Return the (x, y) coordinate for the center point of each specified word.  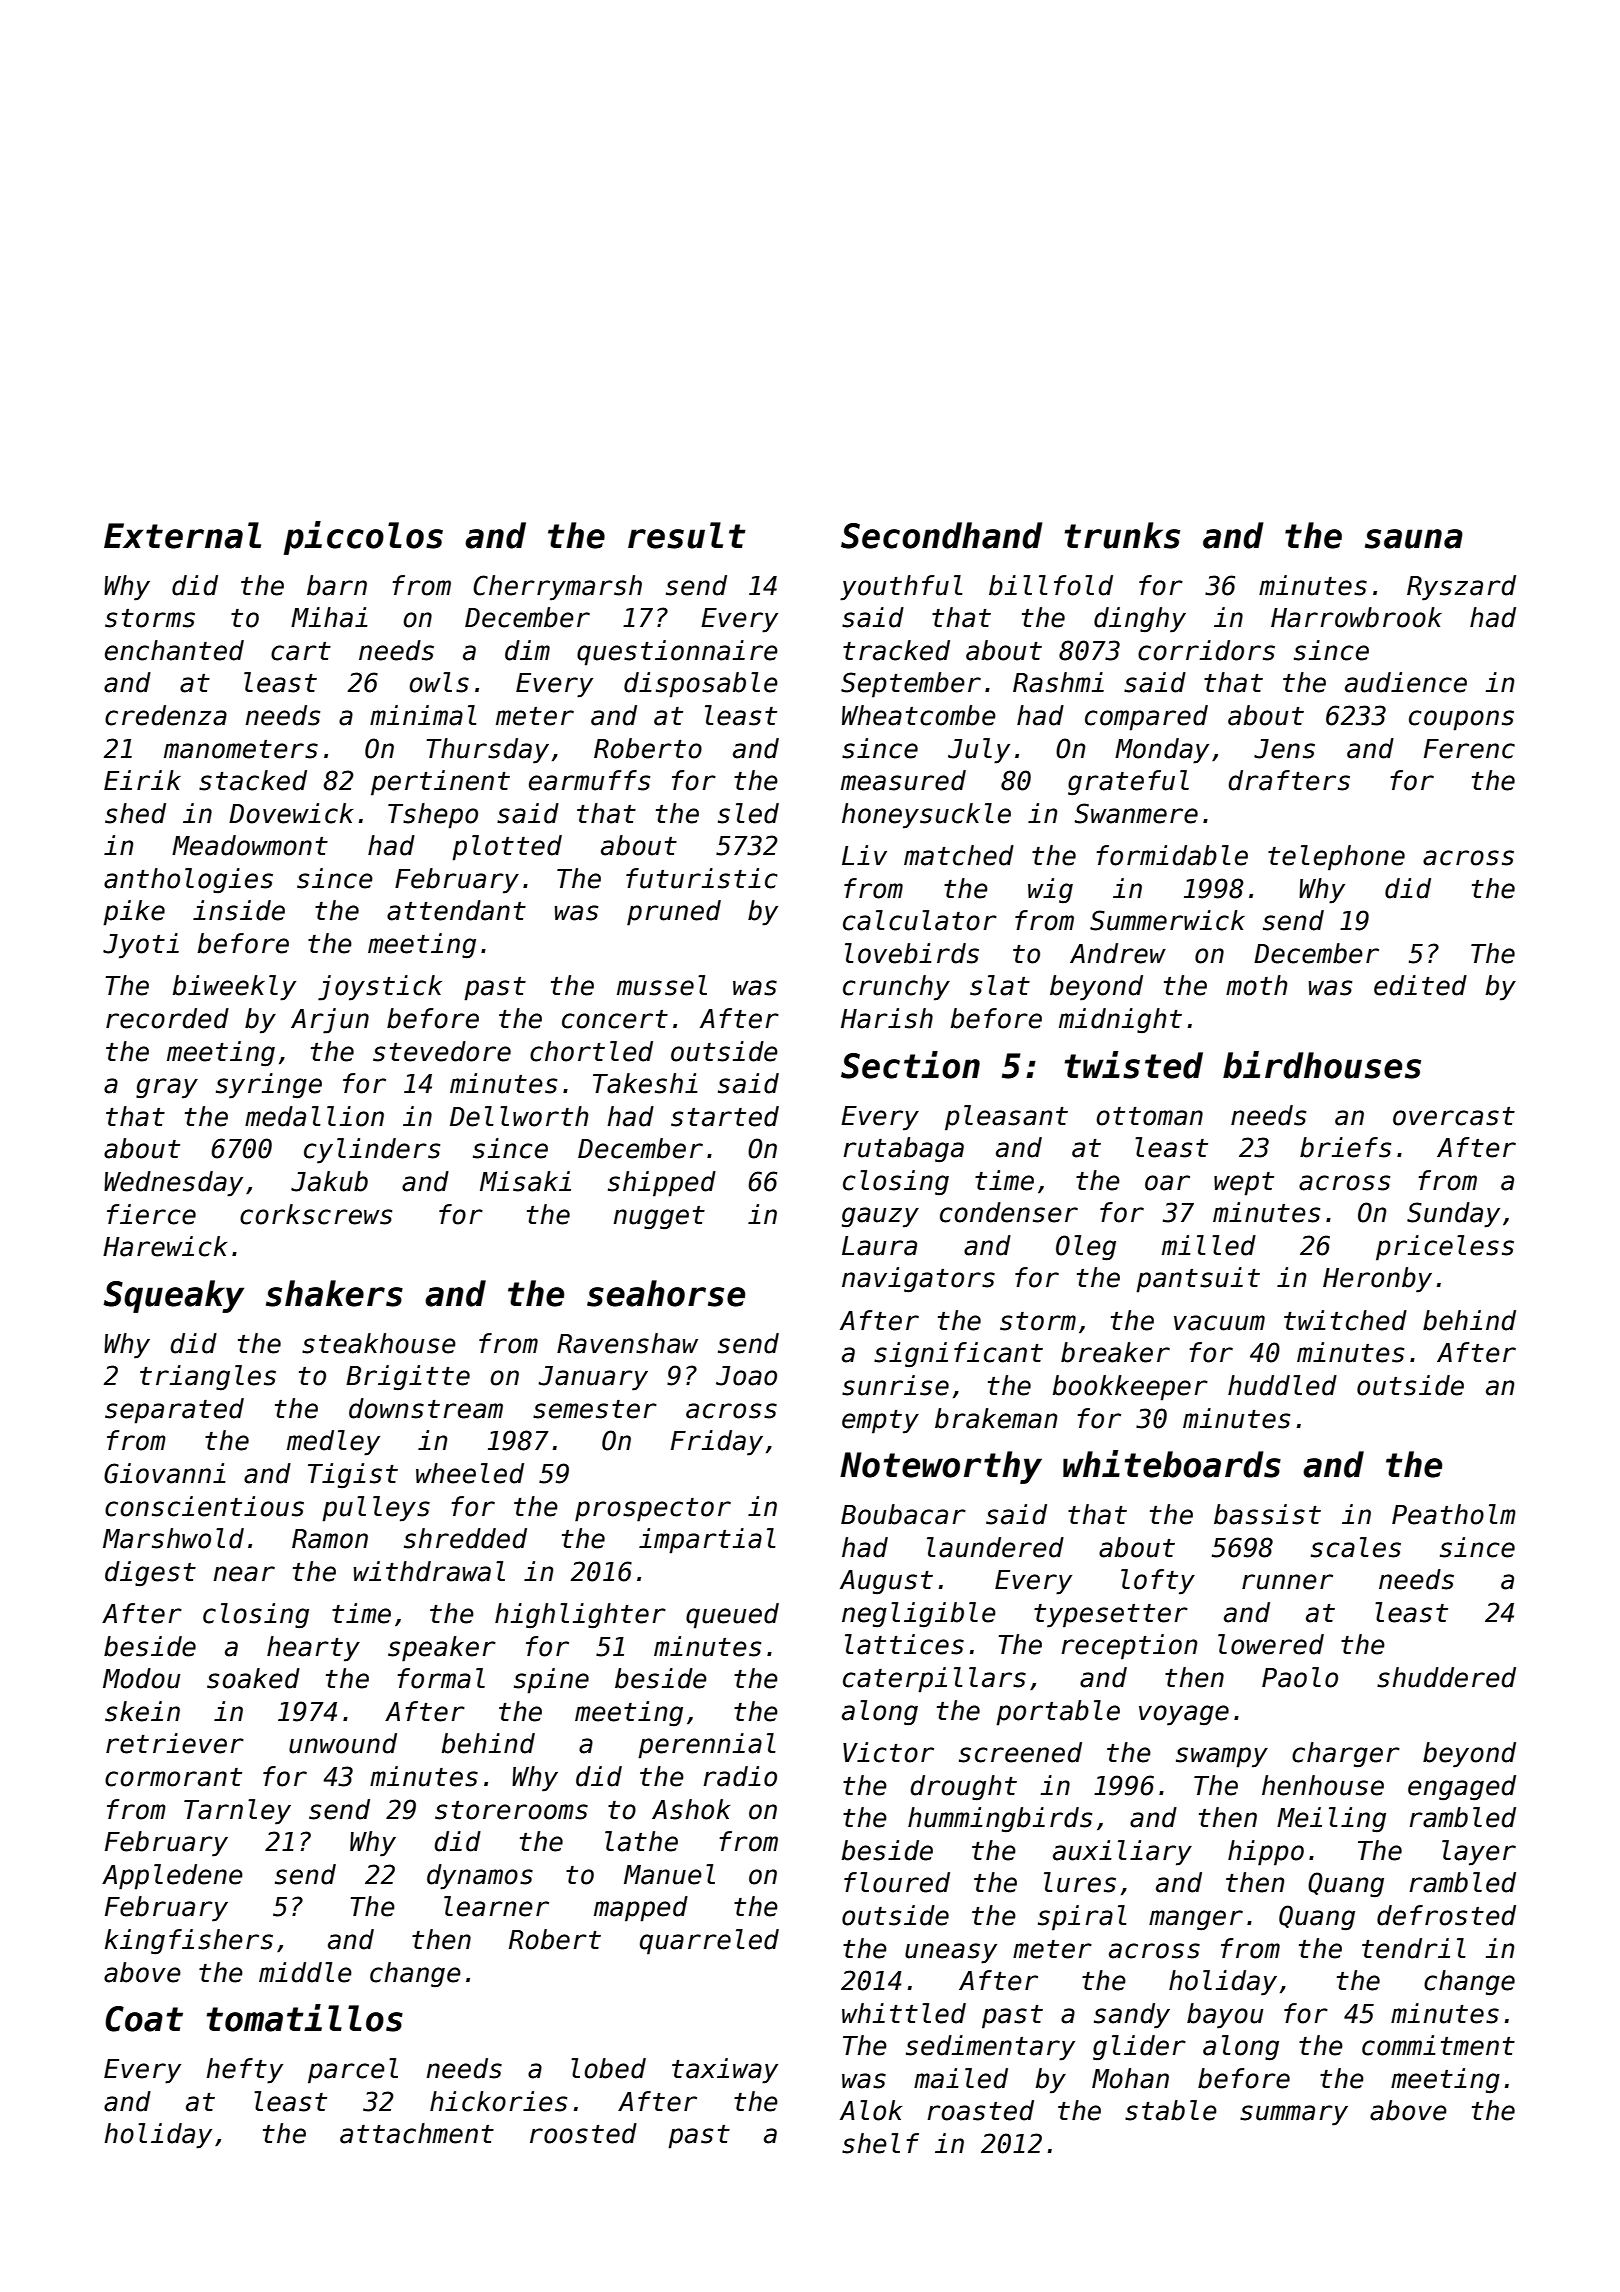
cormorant (173, 1777)
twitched (1345, 1320)
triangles (208, 1378)
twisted (1133, 1065)
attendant (456, 910)
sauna (1414, 539)
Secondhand (942, 535)
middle (305, 1972)
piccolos (363, 538)
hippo (1266, 1853)
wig (1050, 891)
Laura (879, 1246)
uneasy (951, 1953)
